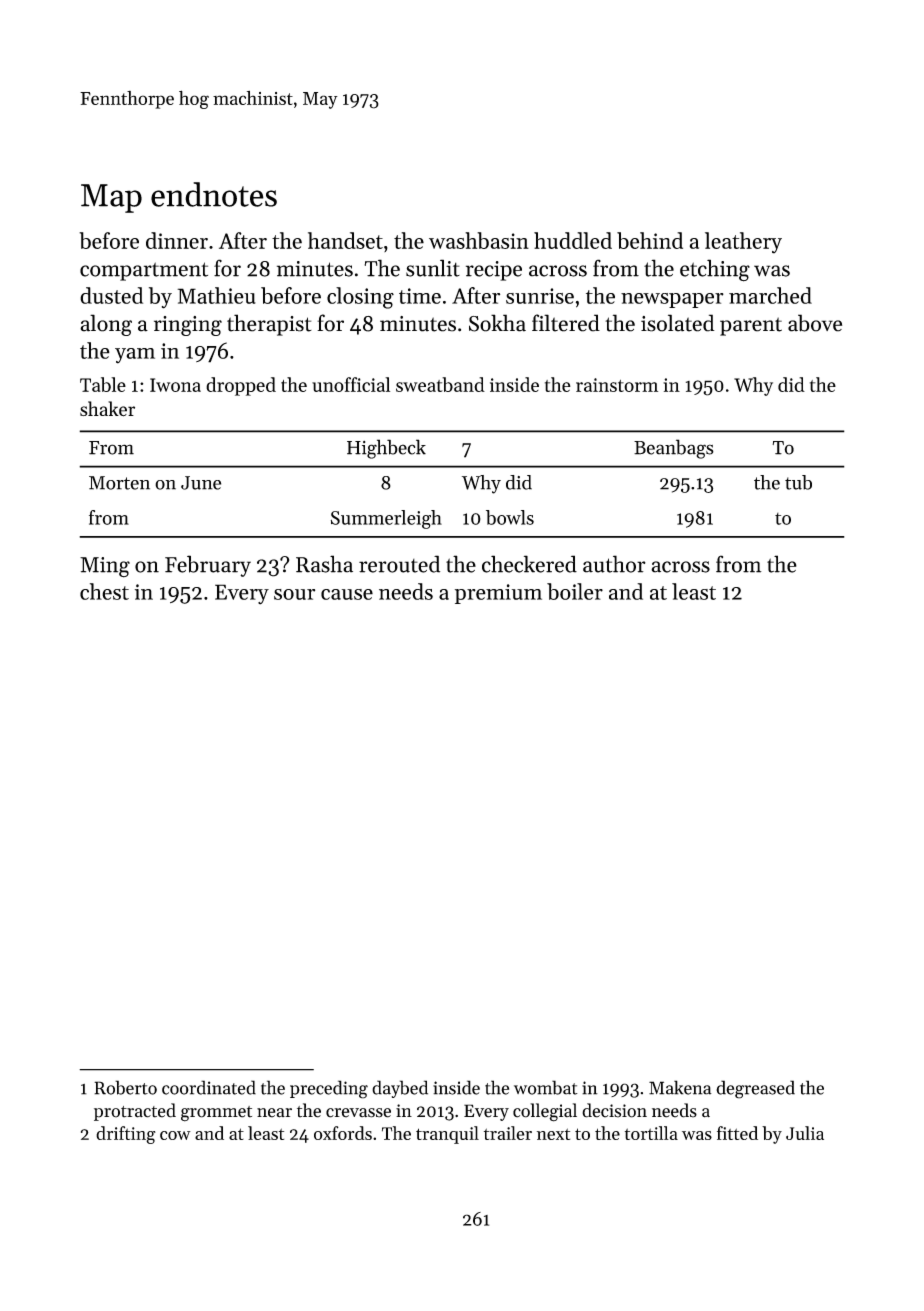 This screenshot has height=1311, width=924. What do you see at coordinates (680, 1087) in the screenshot?
I see `Makena` at bounding box center [680, 1087].
